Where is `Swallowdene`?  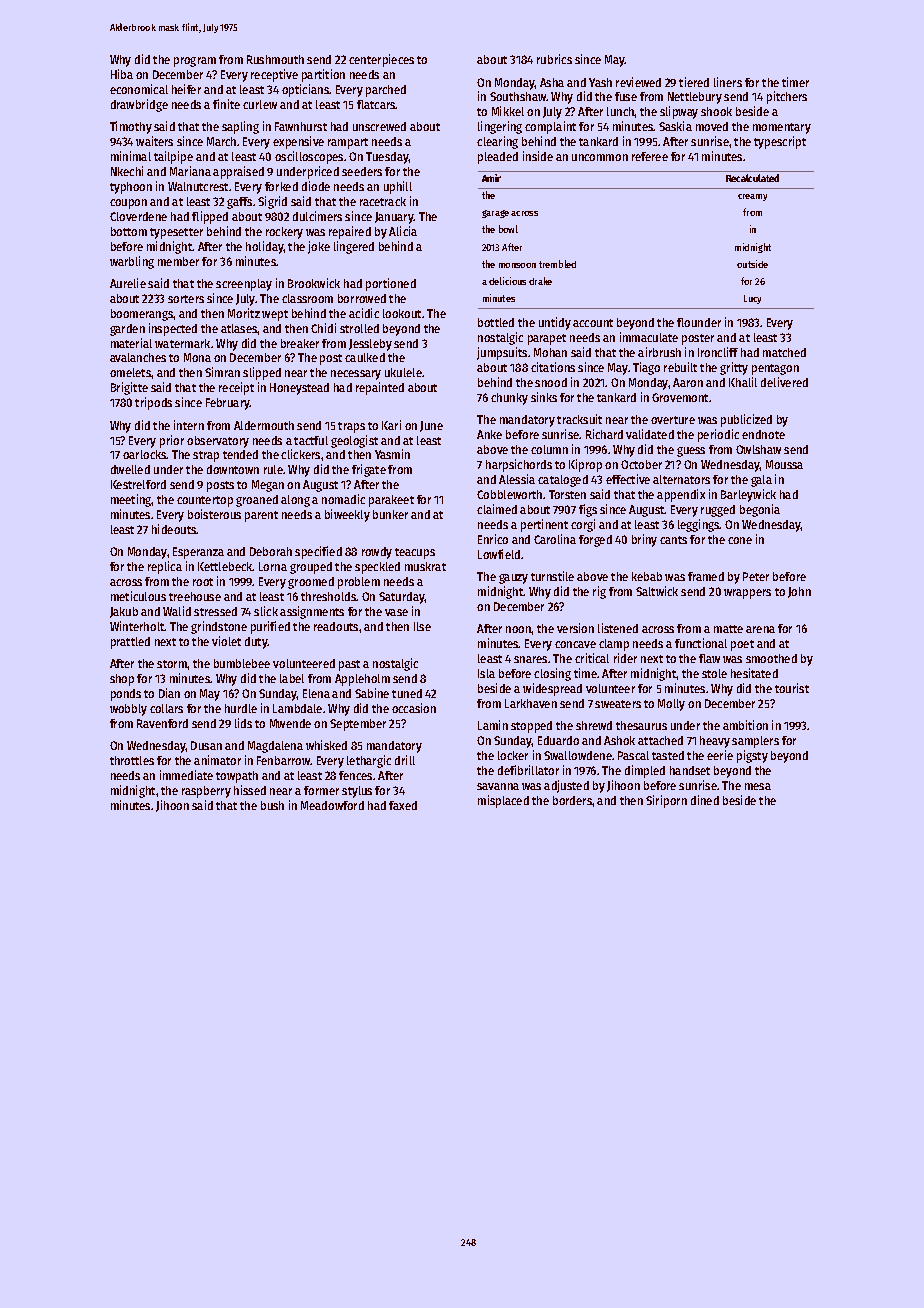 Swallowdene is located at coordinates (578, 755).
